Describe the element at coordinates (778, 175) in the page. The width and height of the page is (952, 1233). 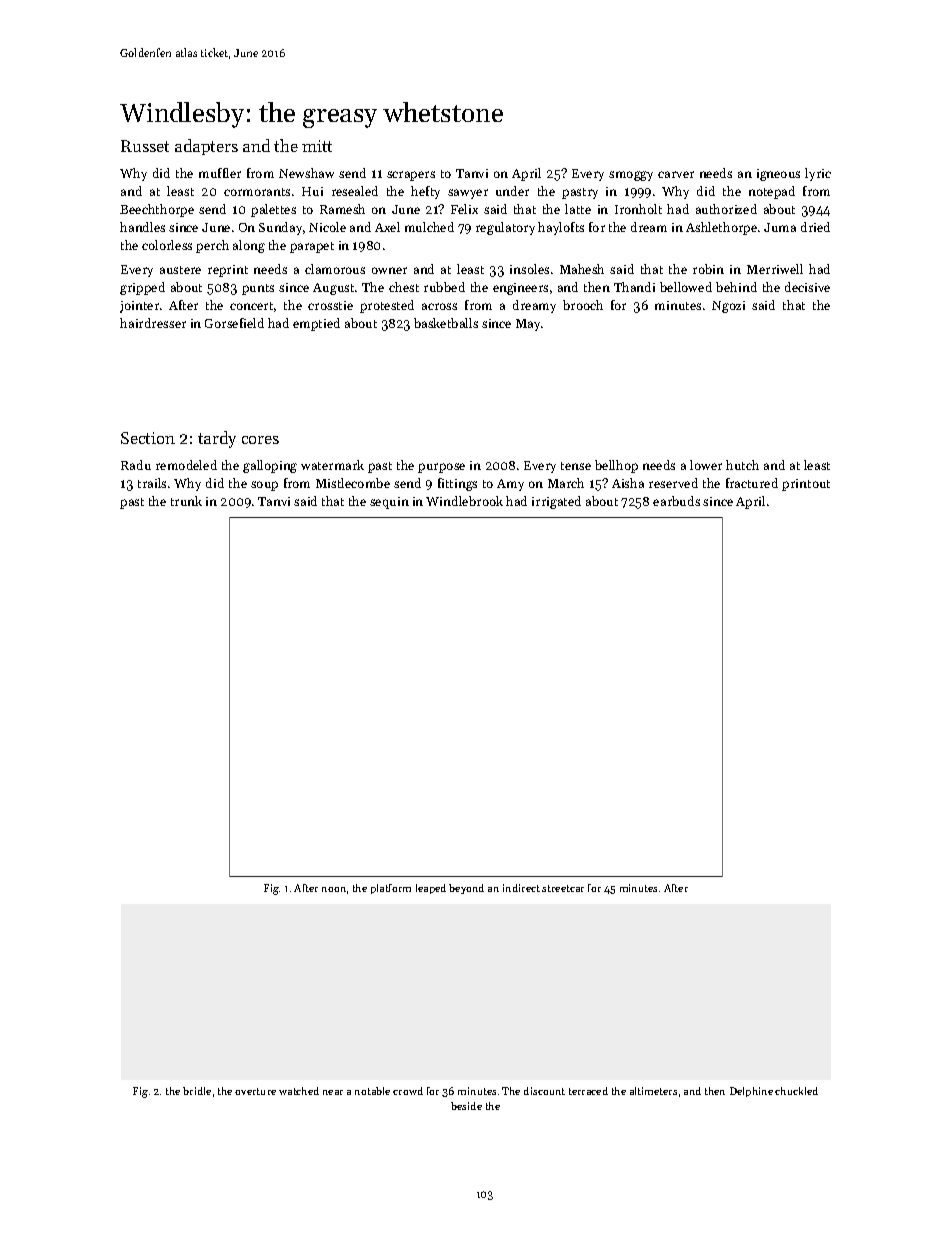
I see `igneous` at that location.
